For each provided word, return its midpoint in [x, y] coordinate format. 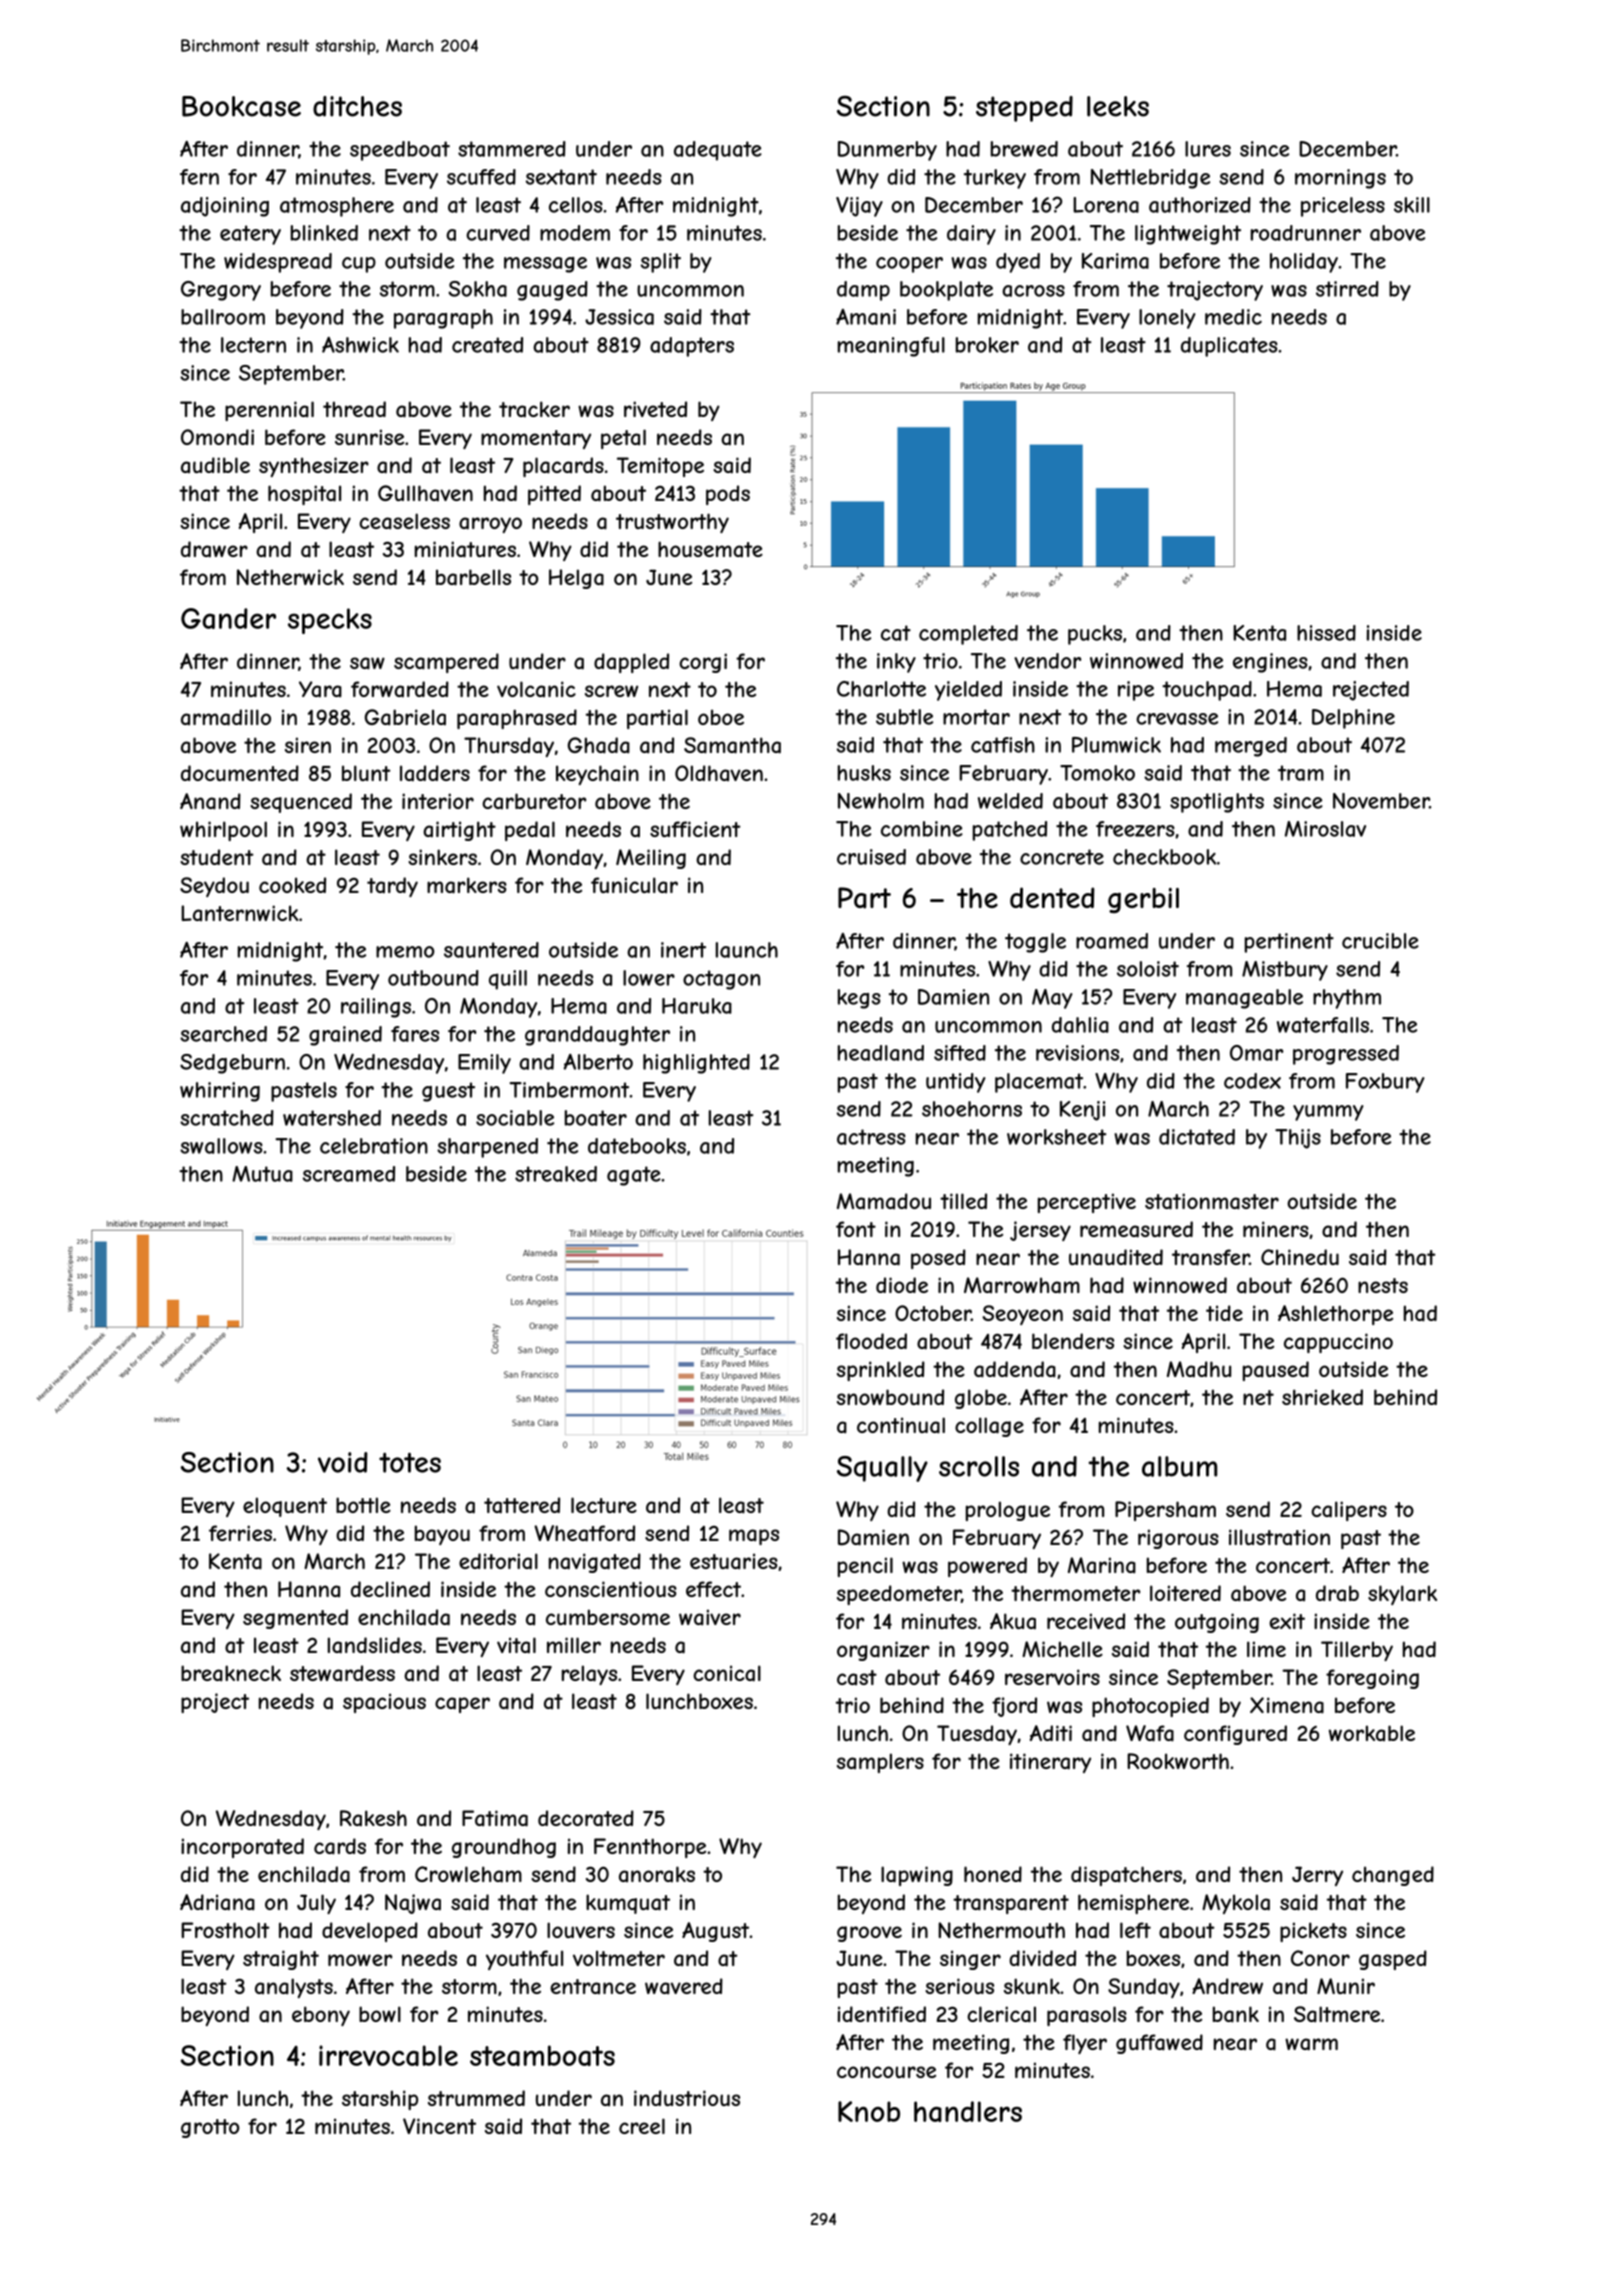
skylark [1402, 1595]
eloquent [285, 1507]
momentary [536, 439]
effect [713, 1589]
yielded [968, 691]
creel [642, 2126]
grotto [210, 2128]
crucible [1380, 941]
